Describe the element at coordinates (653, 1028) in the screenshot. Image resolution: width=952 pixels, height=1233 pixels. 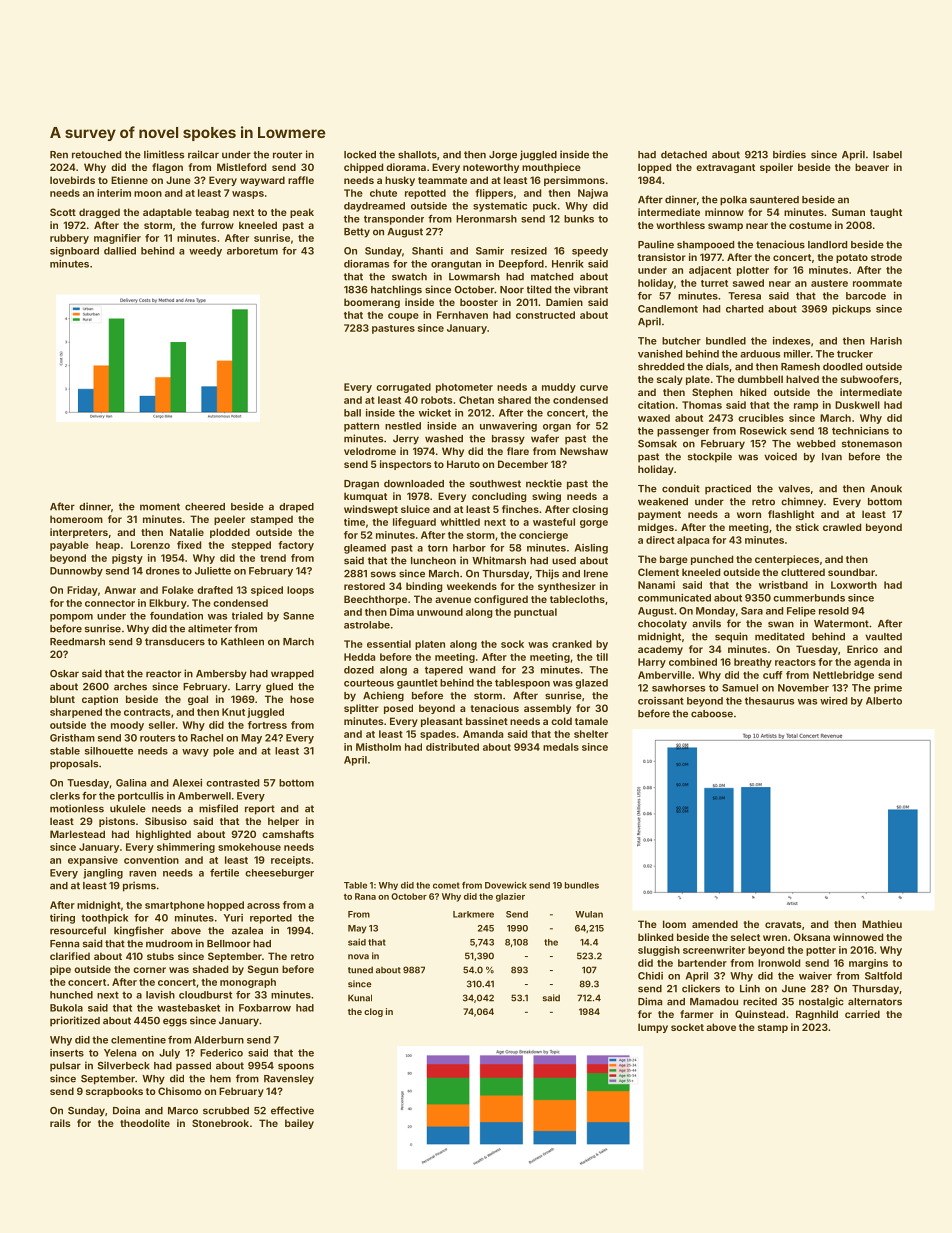
I see `lumpy` at that location.
